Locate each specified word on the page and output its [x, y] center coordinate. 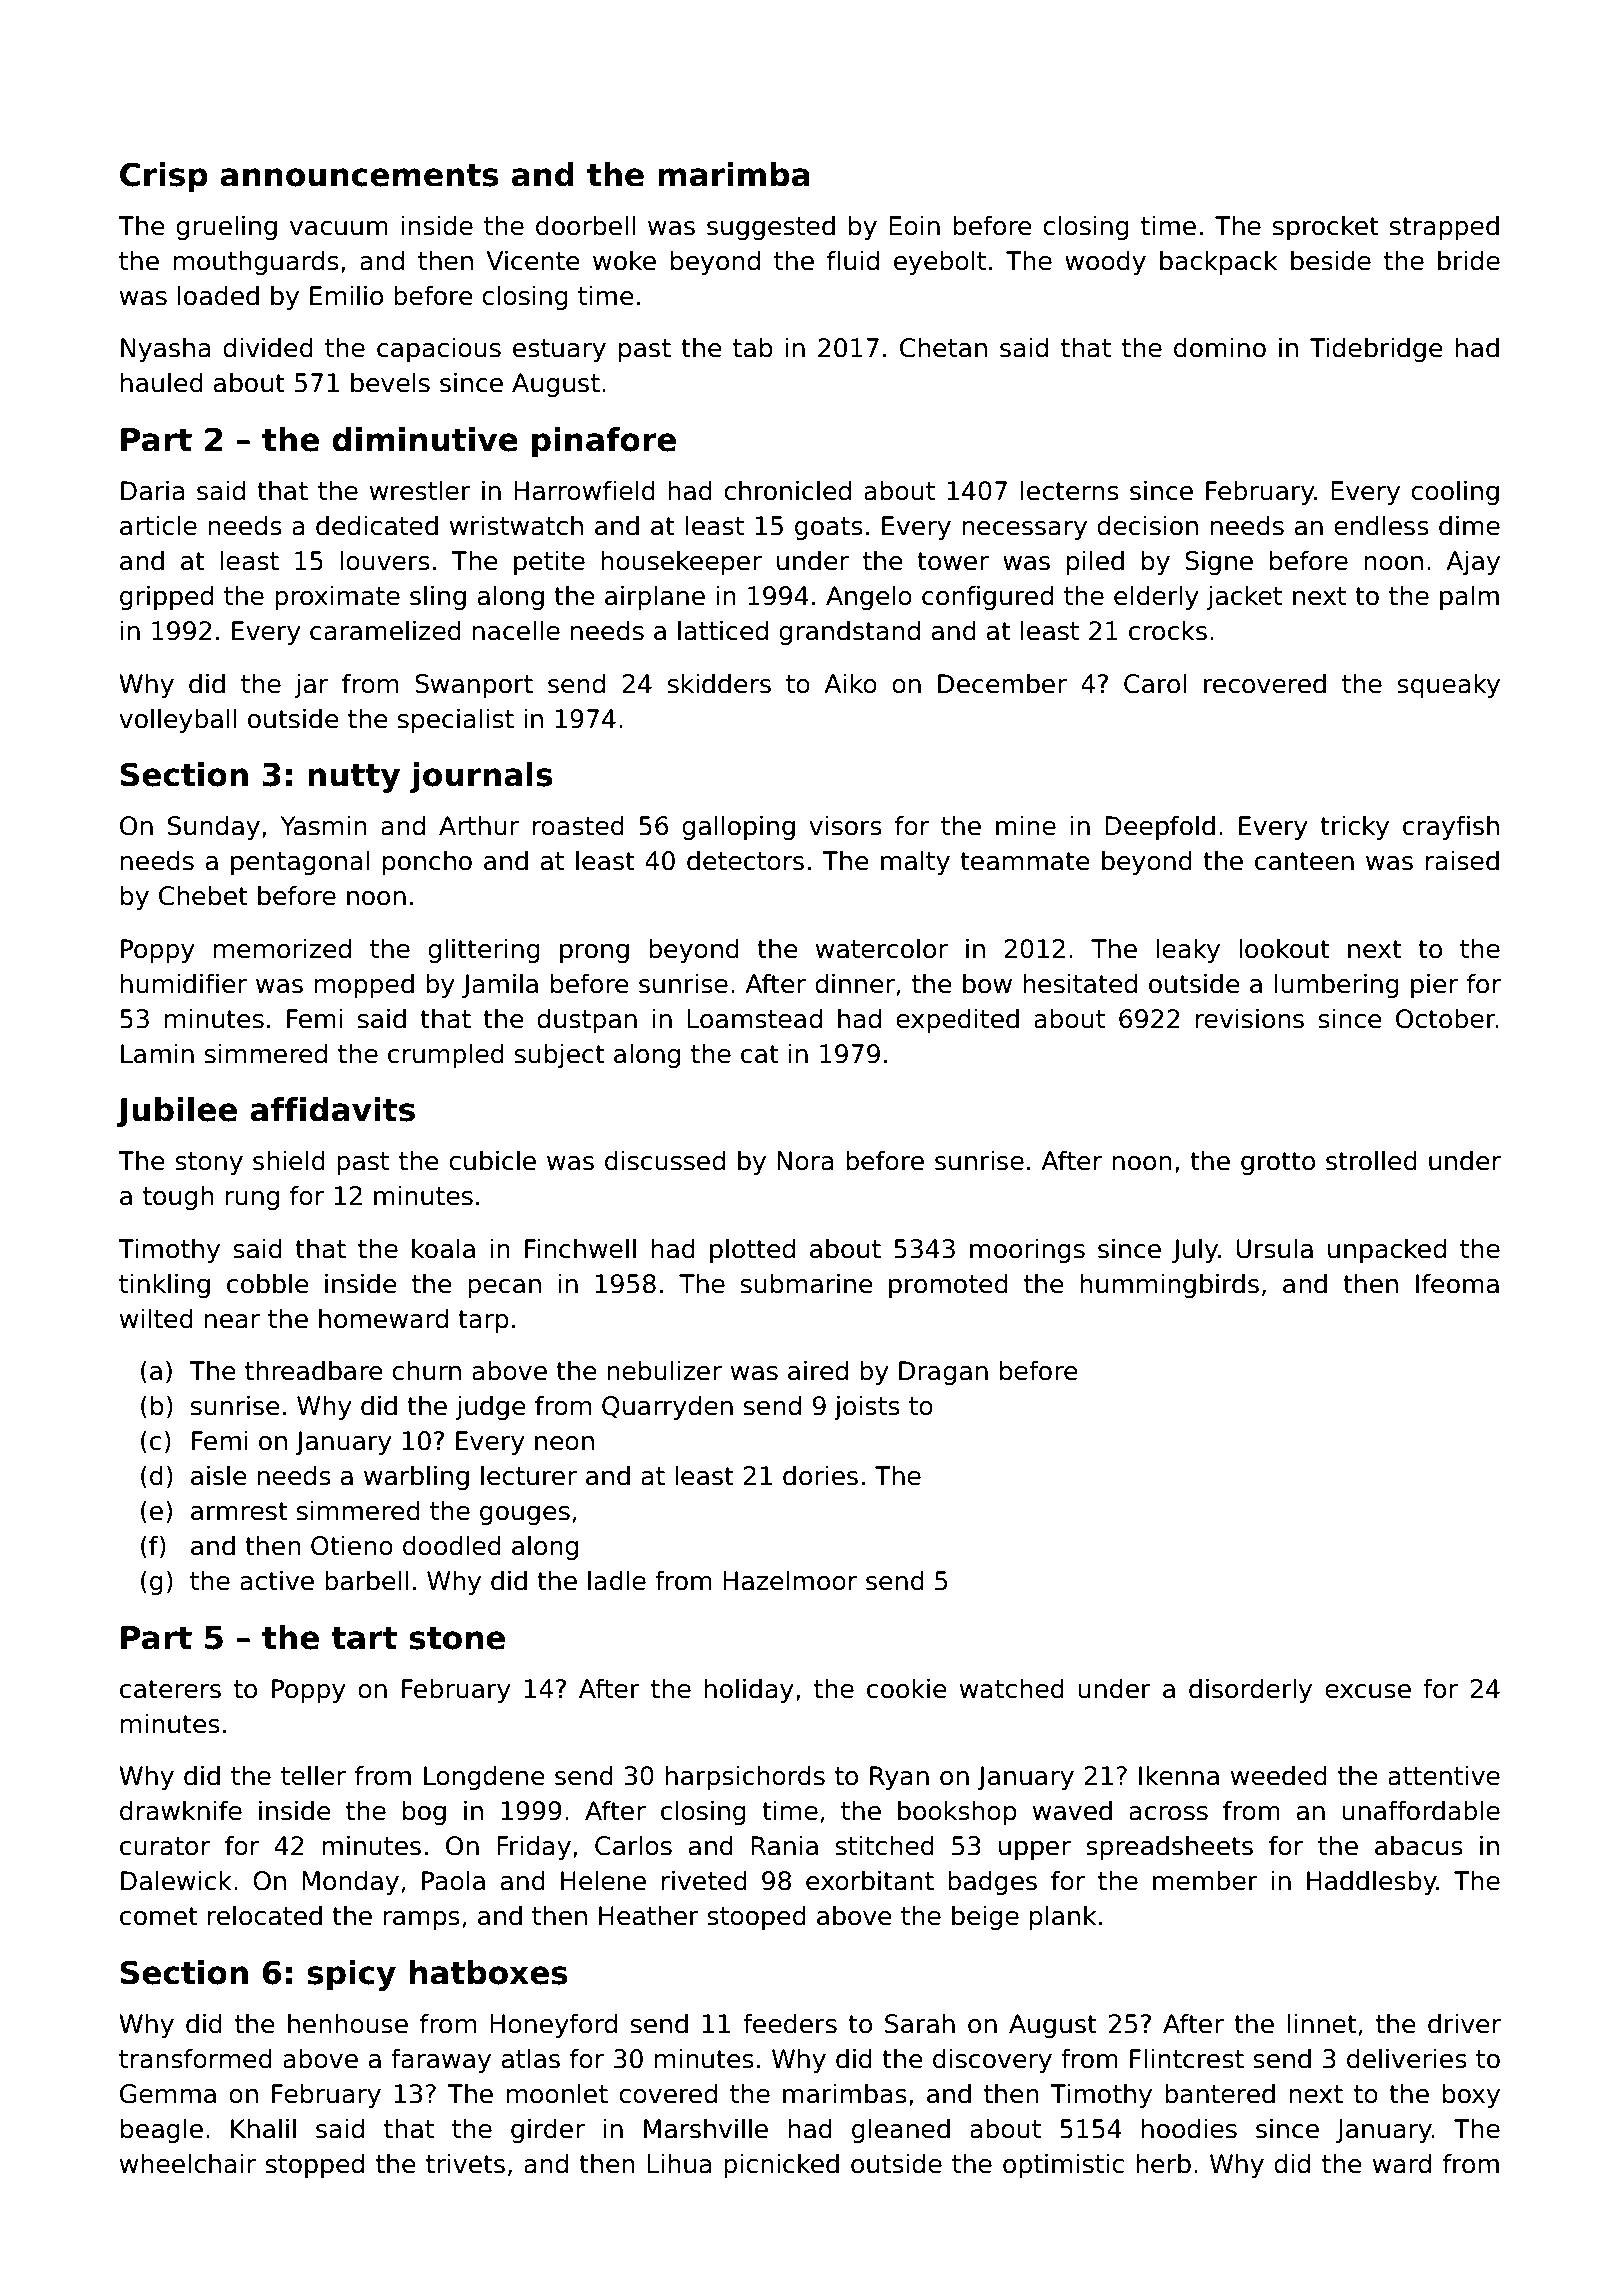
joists [867, 1407]
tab [753, 347]
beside [1331, 260]
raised [1462, 860]
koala [443, 1248]
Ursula [1275, 1248]
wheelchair [188, 2163]
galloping [738, 827]
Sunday [214, 827]
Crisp [164, 177]
